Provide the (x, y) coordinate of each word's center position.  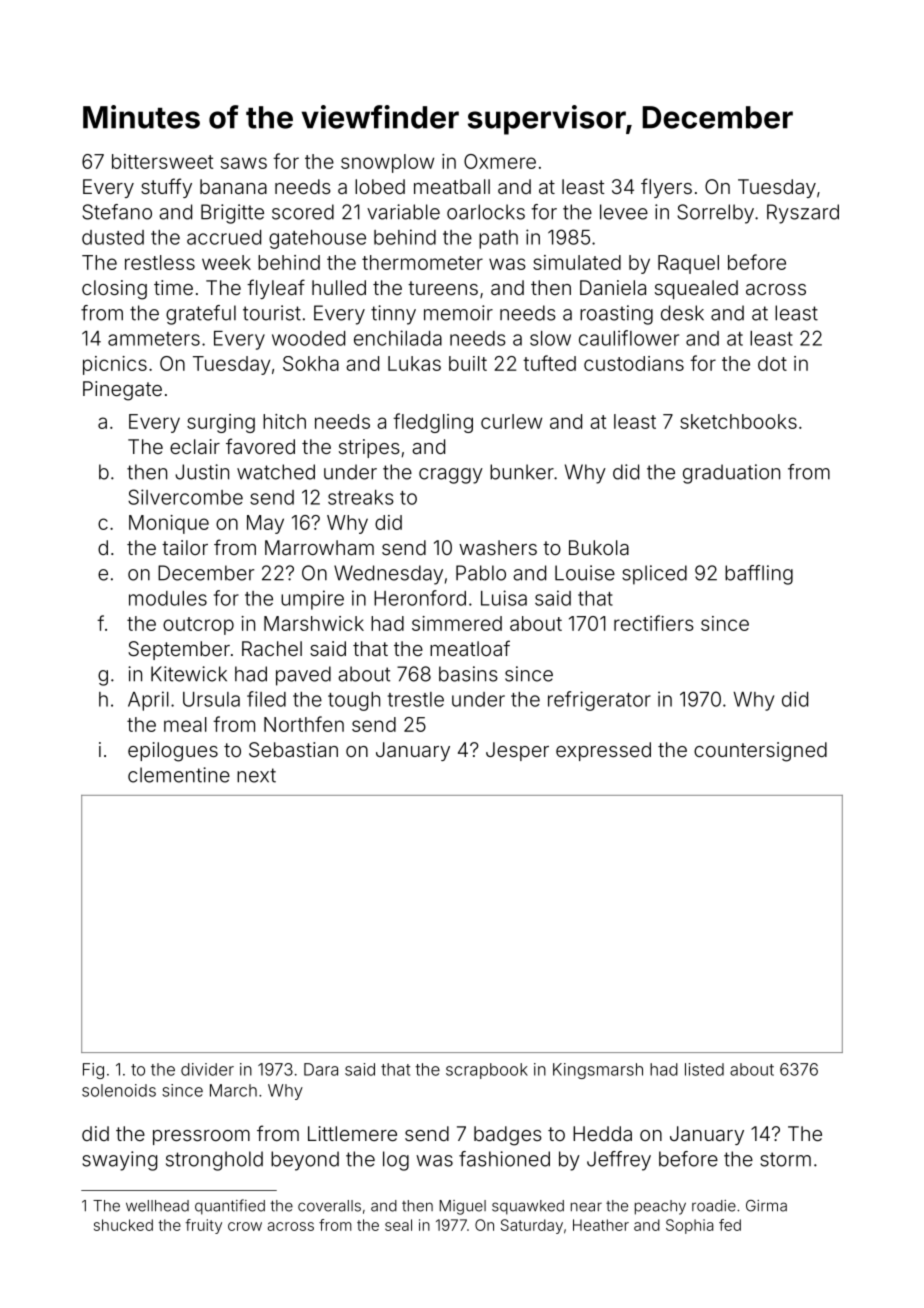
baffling (759, 575)
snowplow (387, 163)
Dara (321, 1069)
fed (730, 1225)
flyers (666, 188)
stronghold (214, 1161)
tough (354, 701)
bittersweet (162, 161)
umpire (312, 600)
